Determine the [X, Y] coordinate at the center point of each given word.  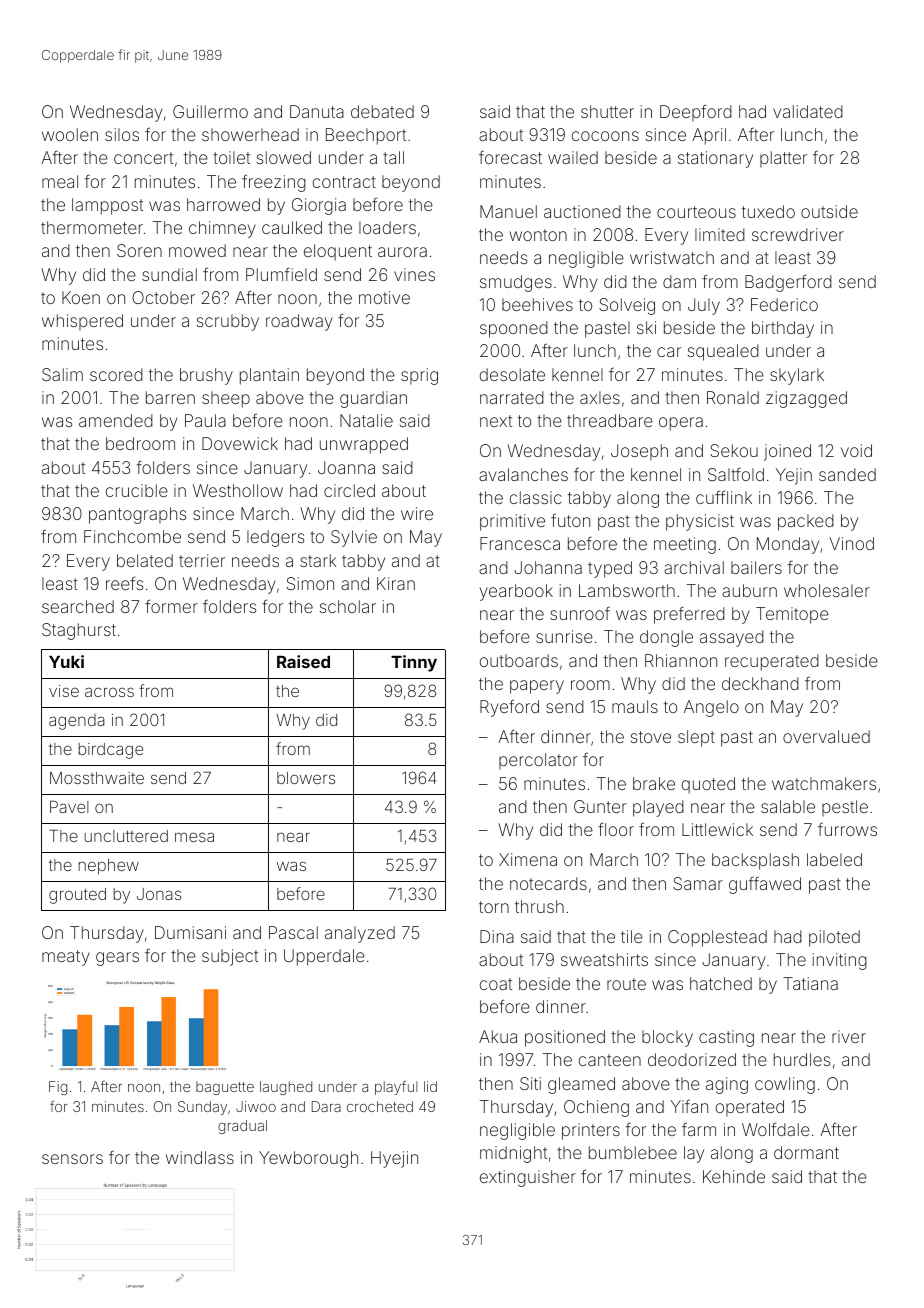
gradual [242, 1127]
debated [382, 111]
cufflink [724, 497]
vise [64, 691]
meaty [66, 958]
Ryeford [509, 708]
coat [496, 984]
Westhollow [238, 490]
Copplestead [717, 938]
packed [806, 522]
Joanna [346, 467]
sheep [226, 399]
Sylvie [354, 538]
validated [808, 111]
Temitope [792, 615]
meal [60, 181]
